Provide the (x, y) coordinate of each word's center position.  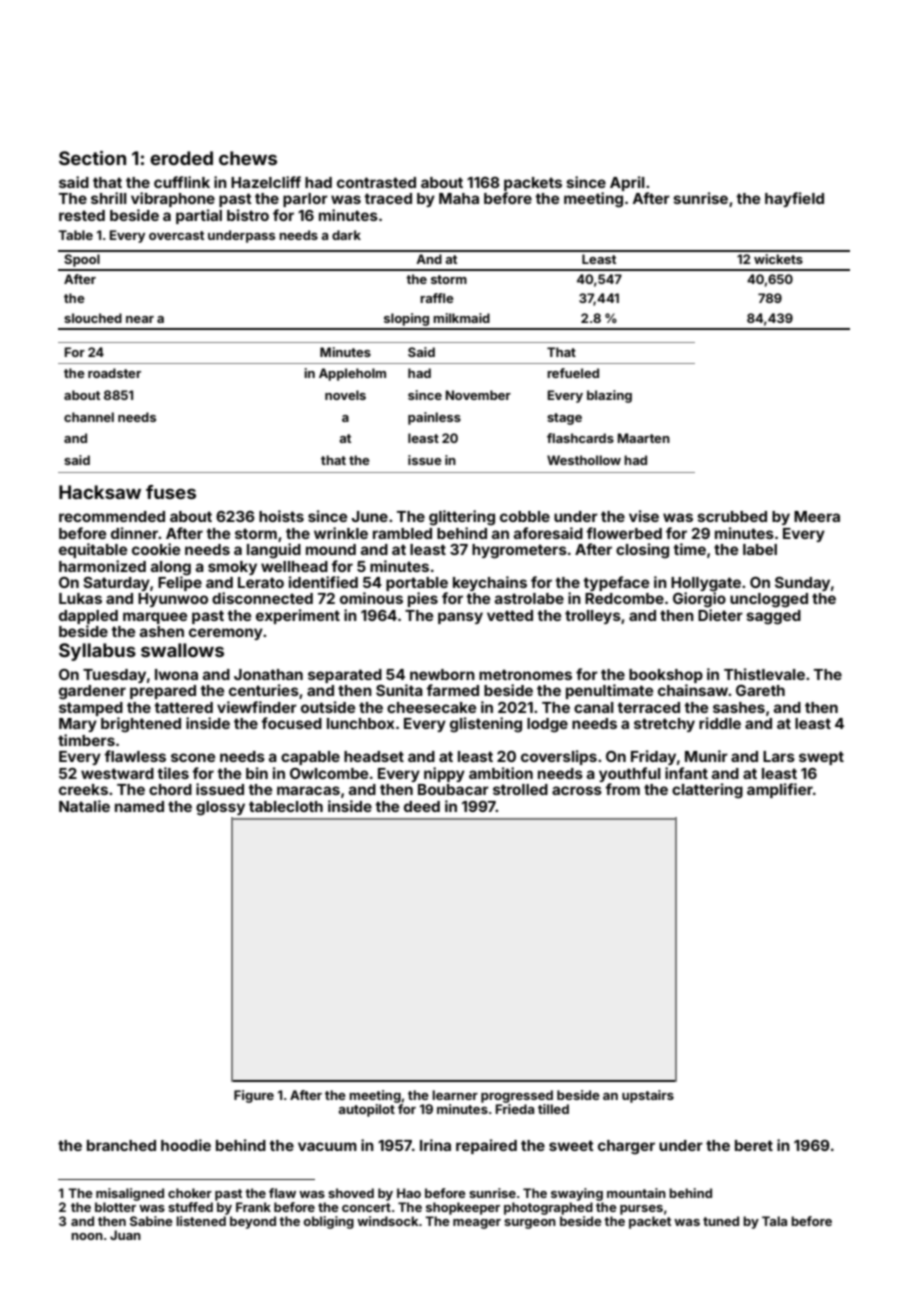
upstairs (648, 1096)
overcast (176, 235)
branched (121, 1145)
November (478, 395)
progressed (517, 1096)
